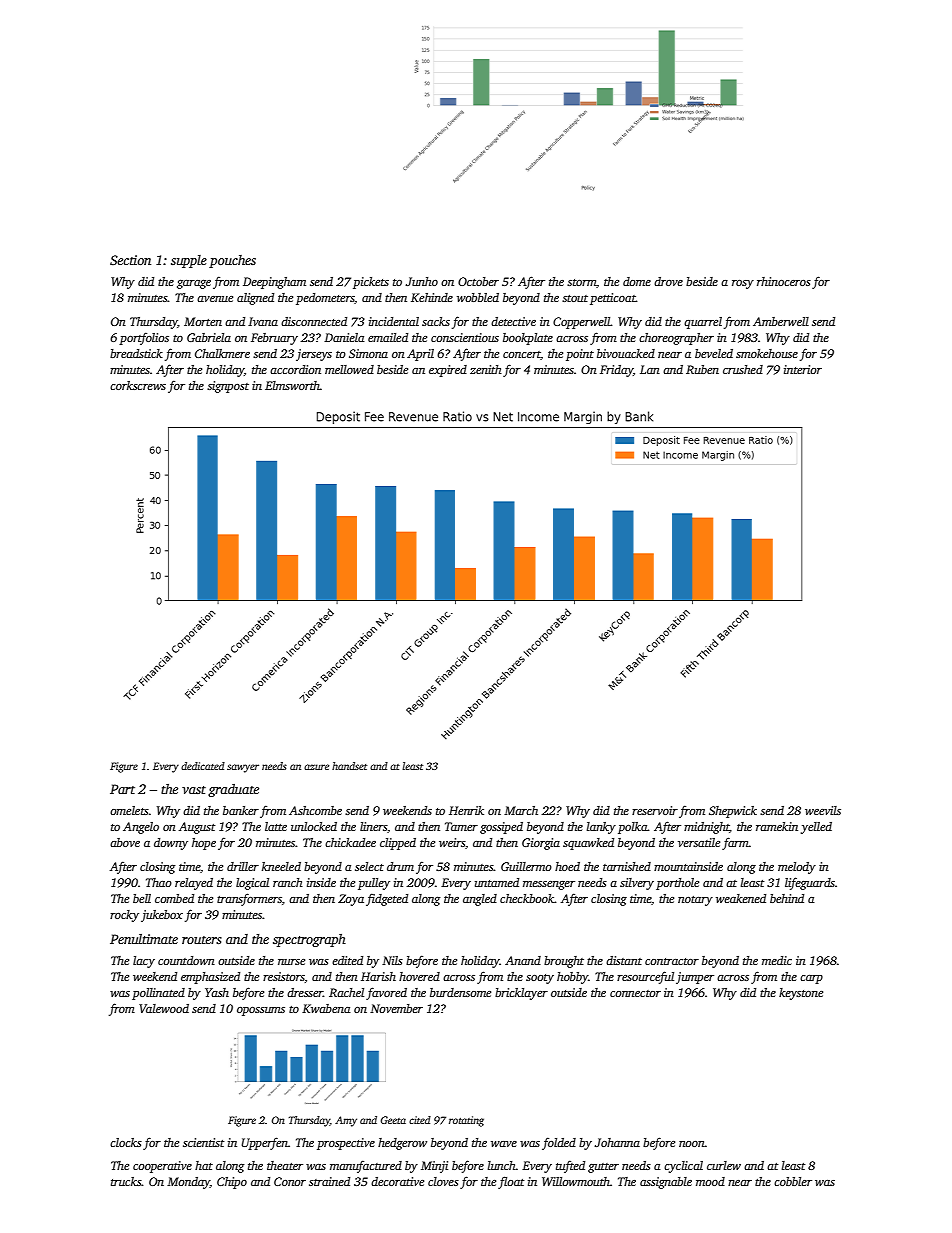 Image resolution: width=952 pixels, height=1233 pixels. Describe the element at coordinates (702, 369) in the image. I see `Ruben` at that location.
